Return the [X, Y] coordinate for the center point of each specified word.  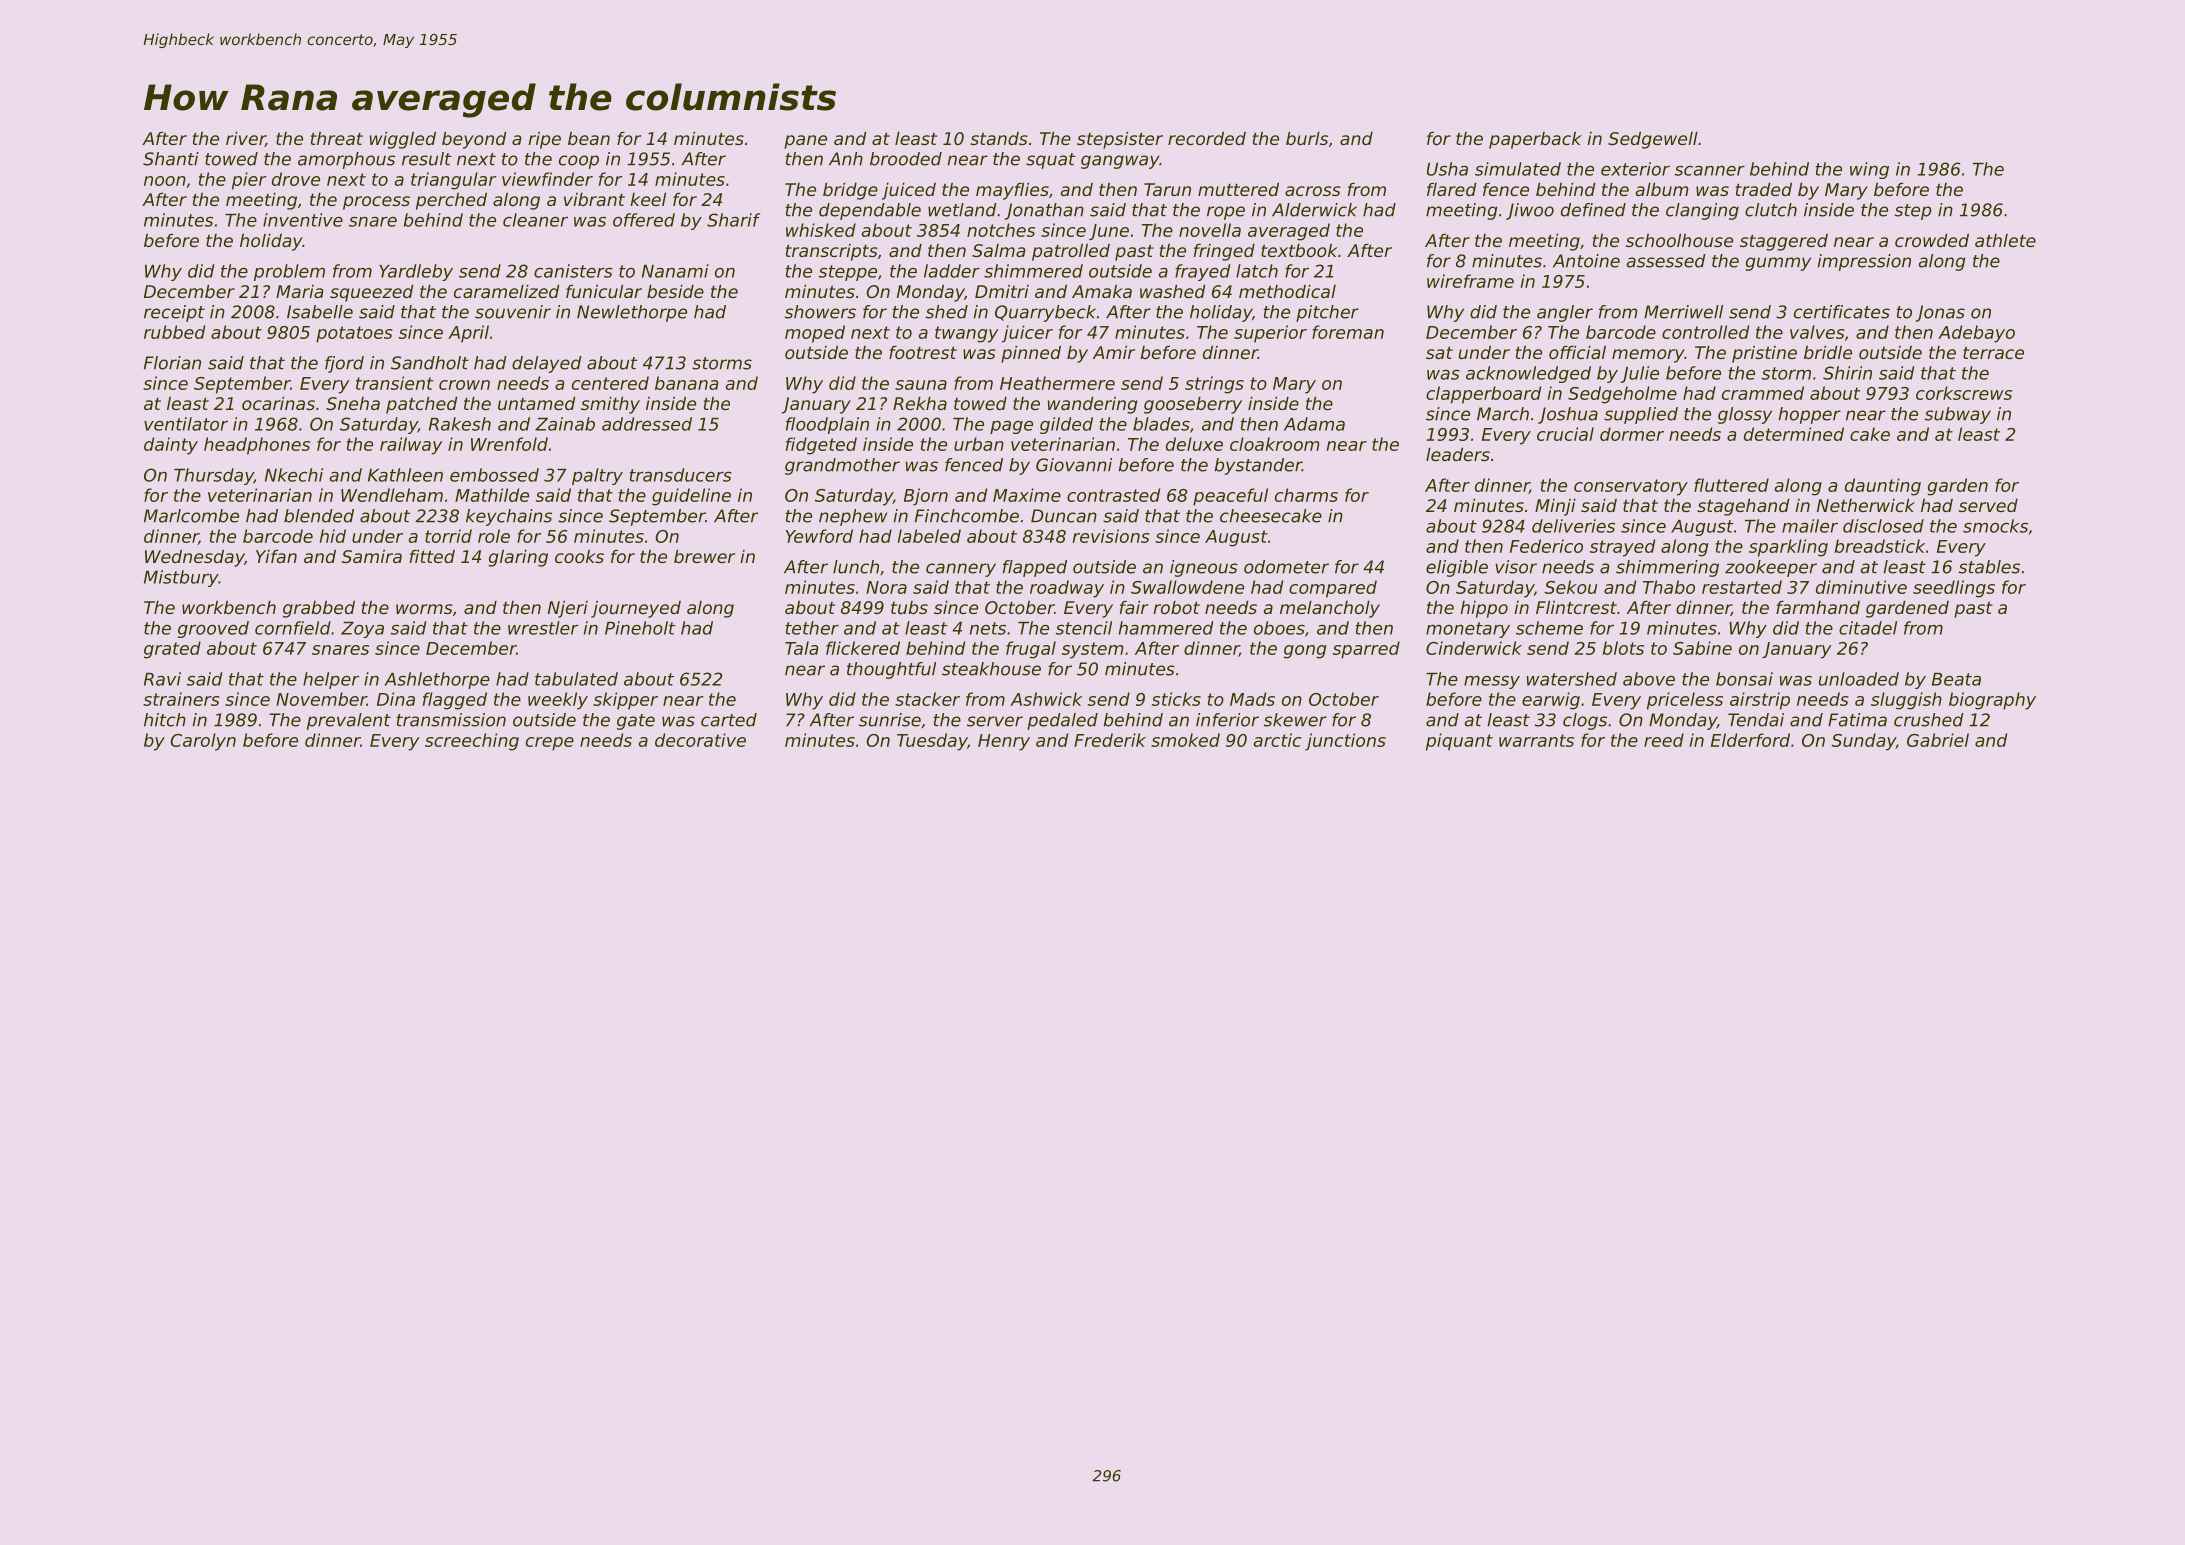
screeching [472, 742]
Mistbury [181, 578]
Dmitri [1002, 291]
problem [289, 272]
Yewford [819, 536]
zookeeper [1771, 568]
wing [1869, 170]
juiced [909, 191]
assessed [1666, 261]
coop [579, 162]
